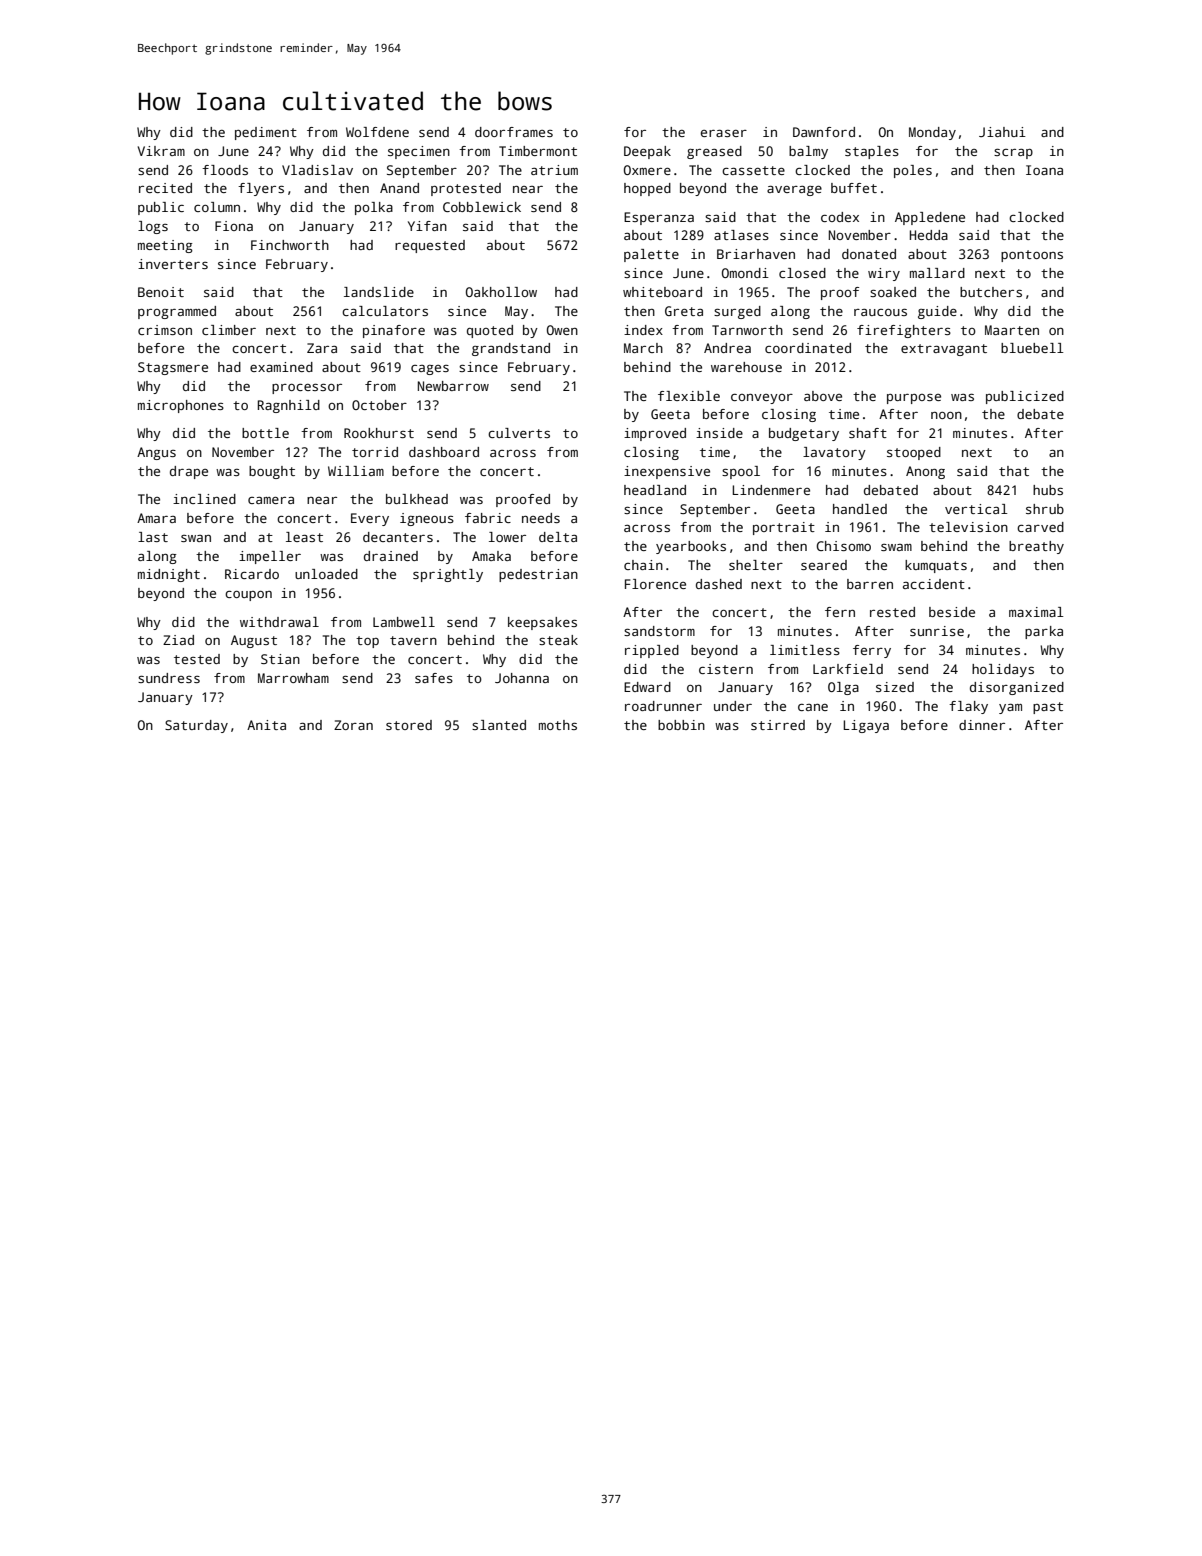 This document has height=1556, width=1202. What do you see at coordinates (307, 389) in the document?
I see `processor` at bounding box center [307, 389].
